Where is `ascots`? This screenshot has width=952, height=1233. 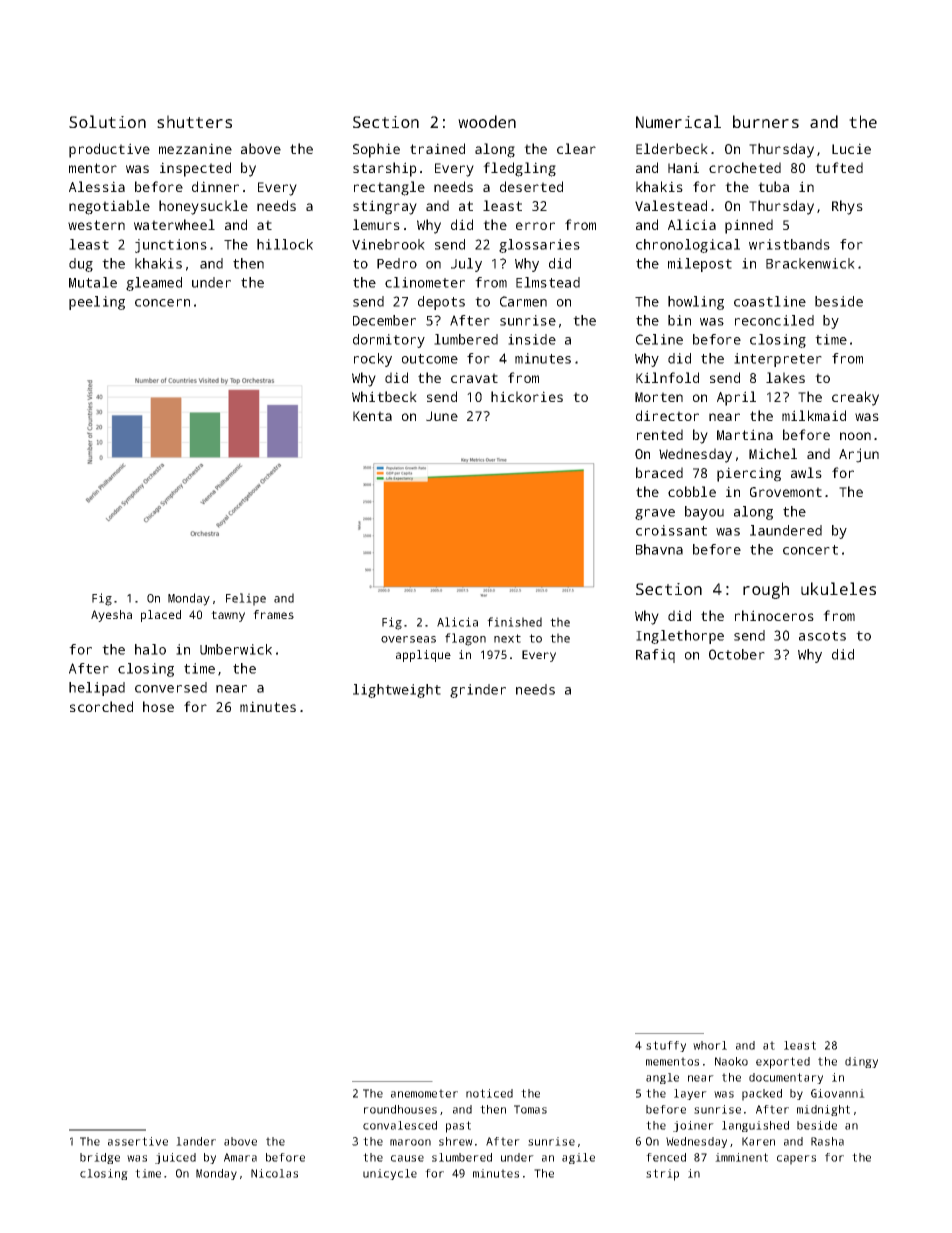 ascots is located at coordinates (822, 636).
